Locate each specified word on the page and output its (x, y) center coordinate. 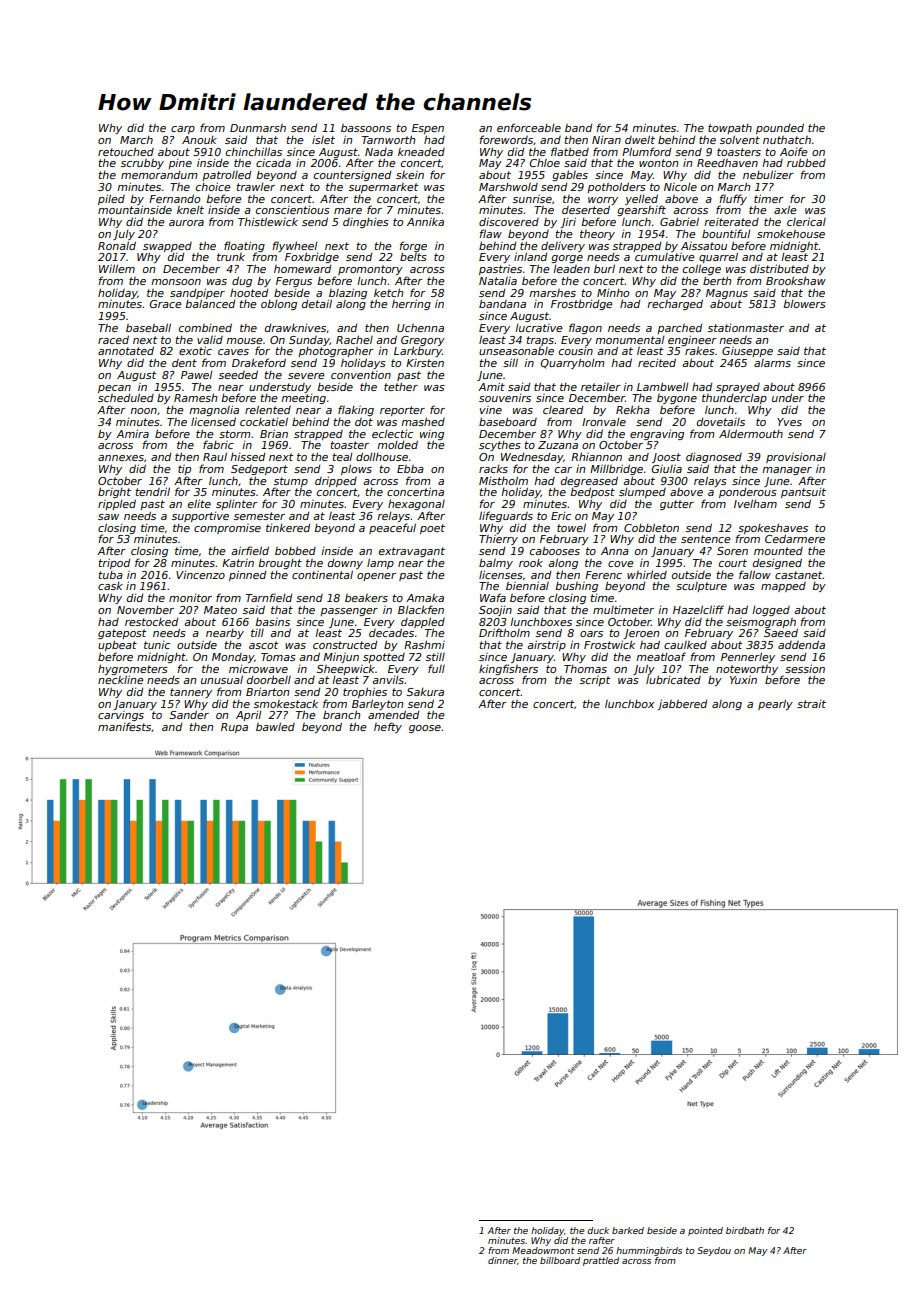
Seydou (714, 1251)
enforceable (529, 127)
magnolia (214, 410)
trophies (365, 692)
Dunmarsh (258, 128)
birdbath (745, 1230)
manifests (124, 726)
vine (491, 410)
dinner (502, 1260)
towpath (730, 129)
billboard (560, 1260)
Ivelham (755, 503)
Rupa (234, 728)
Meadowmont (543, 1250)
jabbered (682, 704)
